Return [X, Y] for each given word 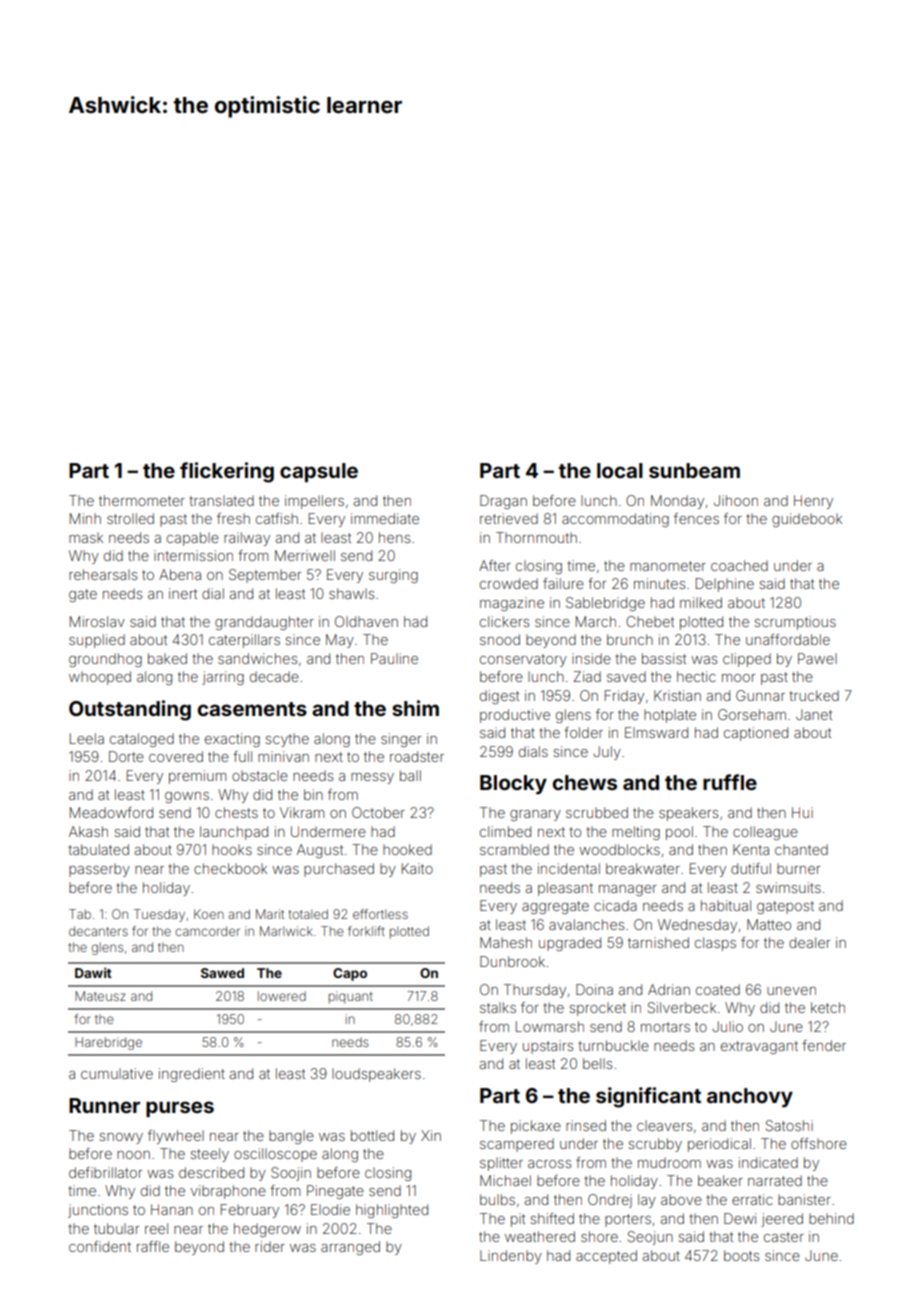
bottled [372, 1135]
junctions [98, 1211]
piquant [351, 997]
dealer [809, 942]
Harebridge [108, 1043]
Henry [813, 502]
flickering [227, 472]
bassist [664, 658]
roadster [417, 756]
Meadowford [111, 812]
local [620, 470]
